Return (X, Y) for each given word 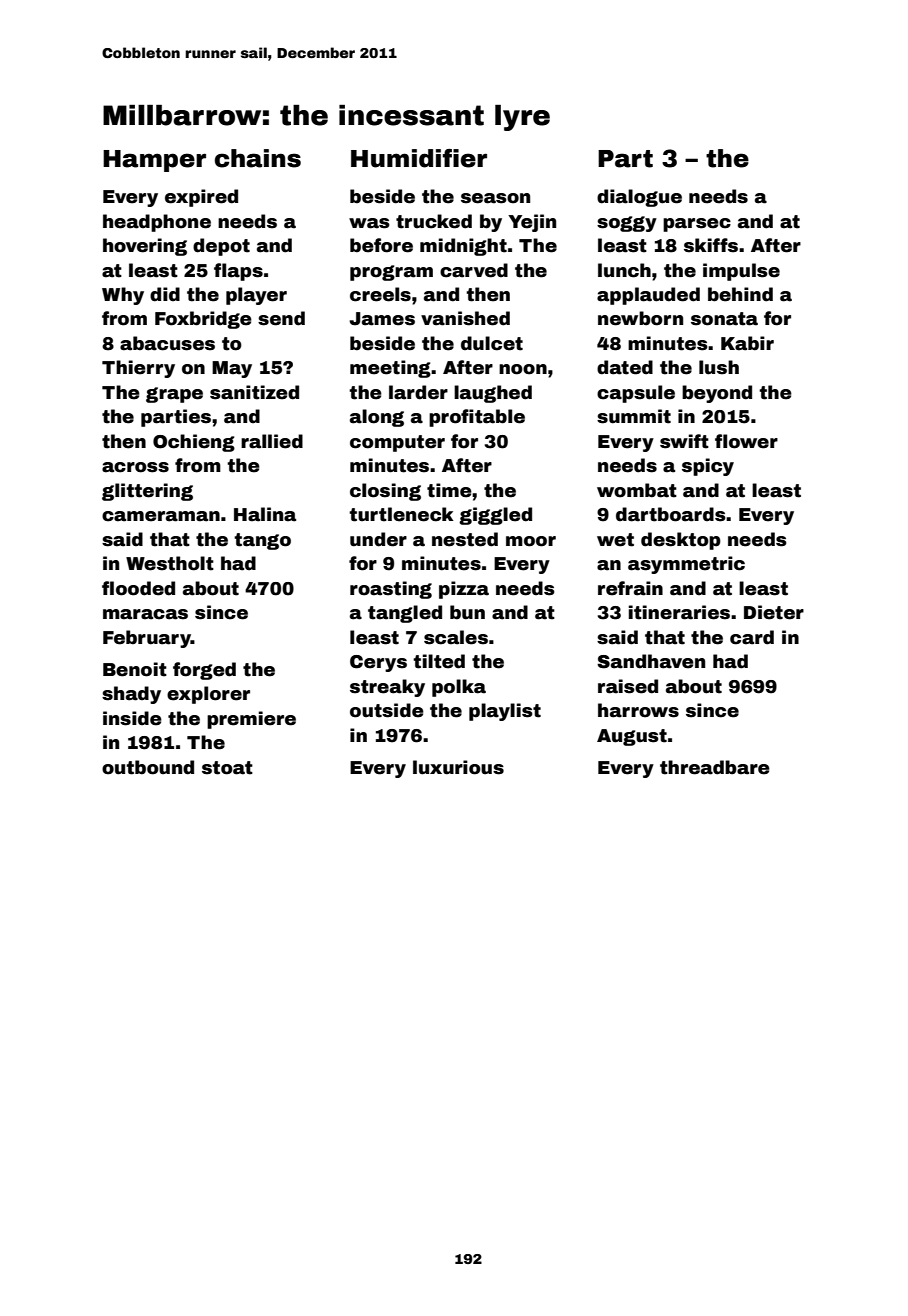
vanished (465, 318)
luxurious (458, 767)
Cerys (378, 663)
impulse (741, 272)
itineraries (679, 612)
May (232, 369)
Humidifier (419, 158)
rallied (272, 441)
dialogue (639, 198)
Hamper (154, 161)
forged (204, 671)
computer (397, 443)
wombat (637, 490)
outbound (148, 767)
